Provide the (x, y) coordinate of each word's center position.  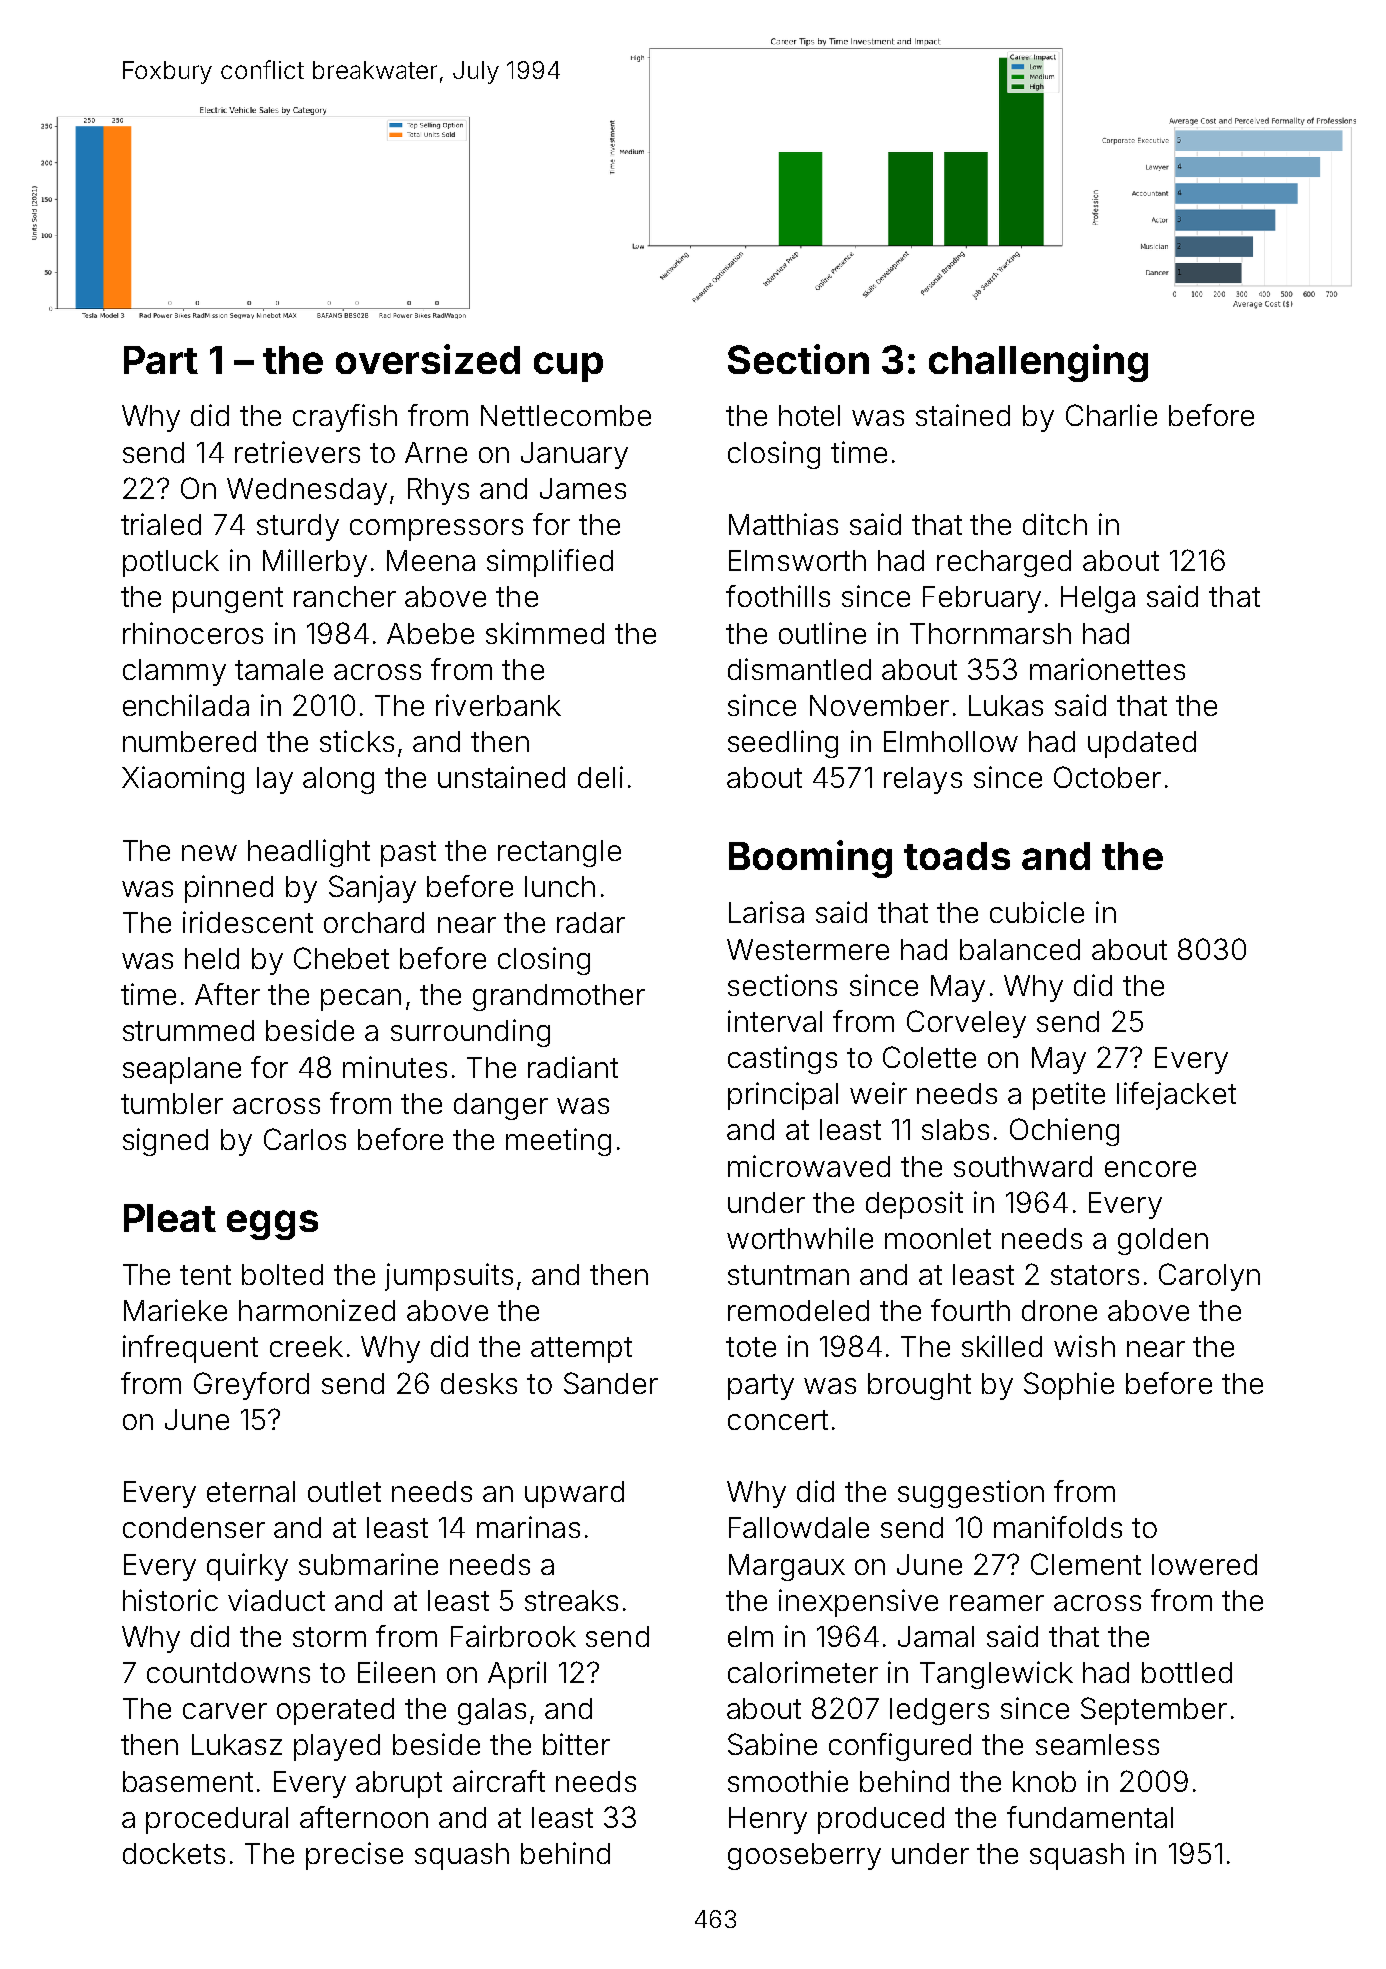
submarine (368, 1564)
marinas (528, 1527)
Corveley (966, 1024)
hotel (809, 415)
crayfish (345, 418)
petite (1069, 1096)
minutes (395, 1067)
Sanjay (372, 889)
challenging (1038, 363)
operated (335, 1711)
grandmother (559, 997)
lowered (1204, 1564)
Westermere (808, 949)
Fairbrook (513, 1636)
